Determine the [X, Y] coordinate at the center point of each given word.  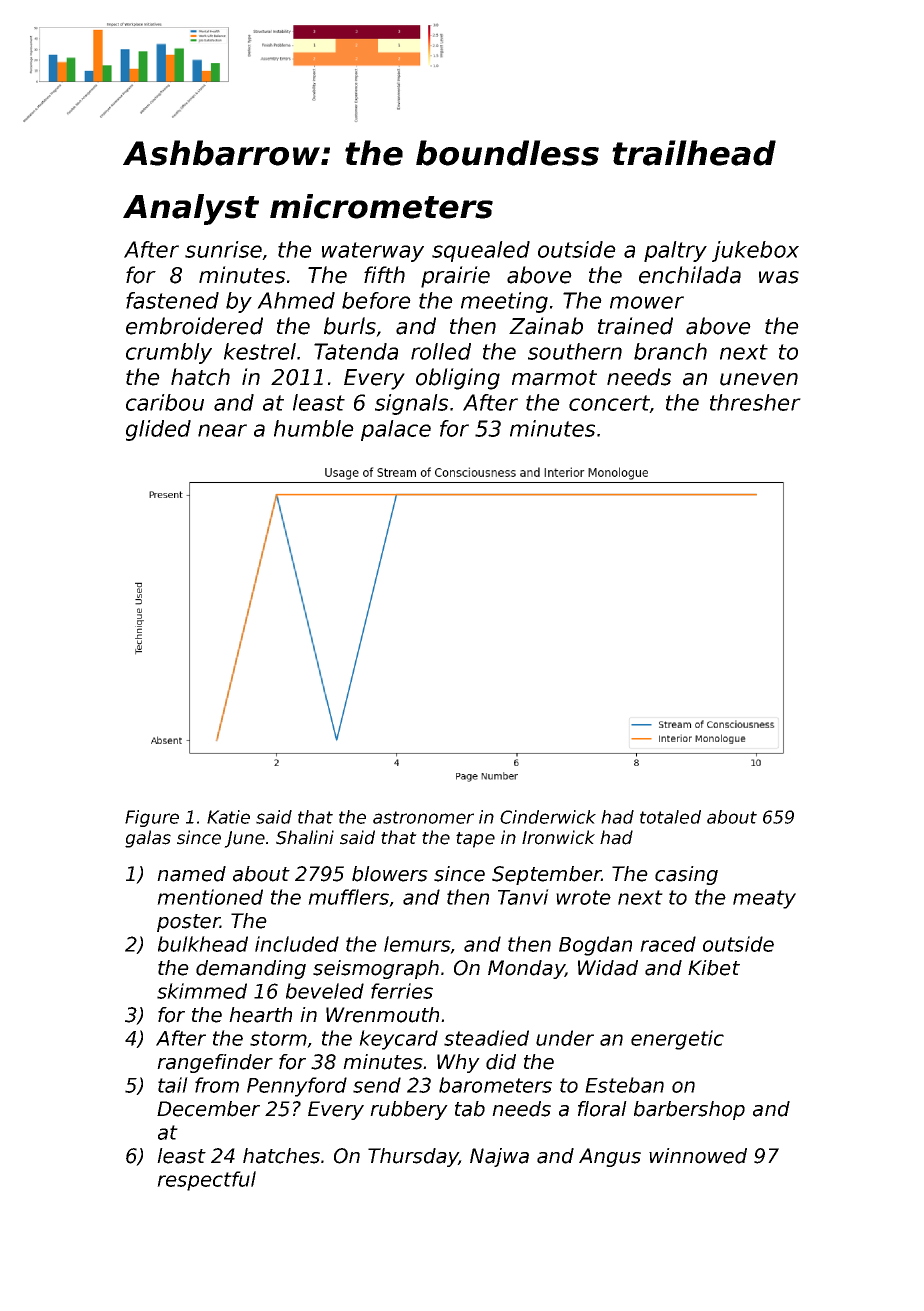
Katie [228, 817]
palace [396, 430]
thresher [755, 402]
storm [278, 1038]
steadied [486, 1038]
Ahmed [296, 300]
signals [411, 404]
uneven [759, 379]
